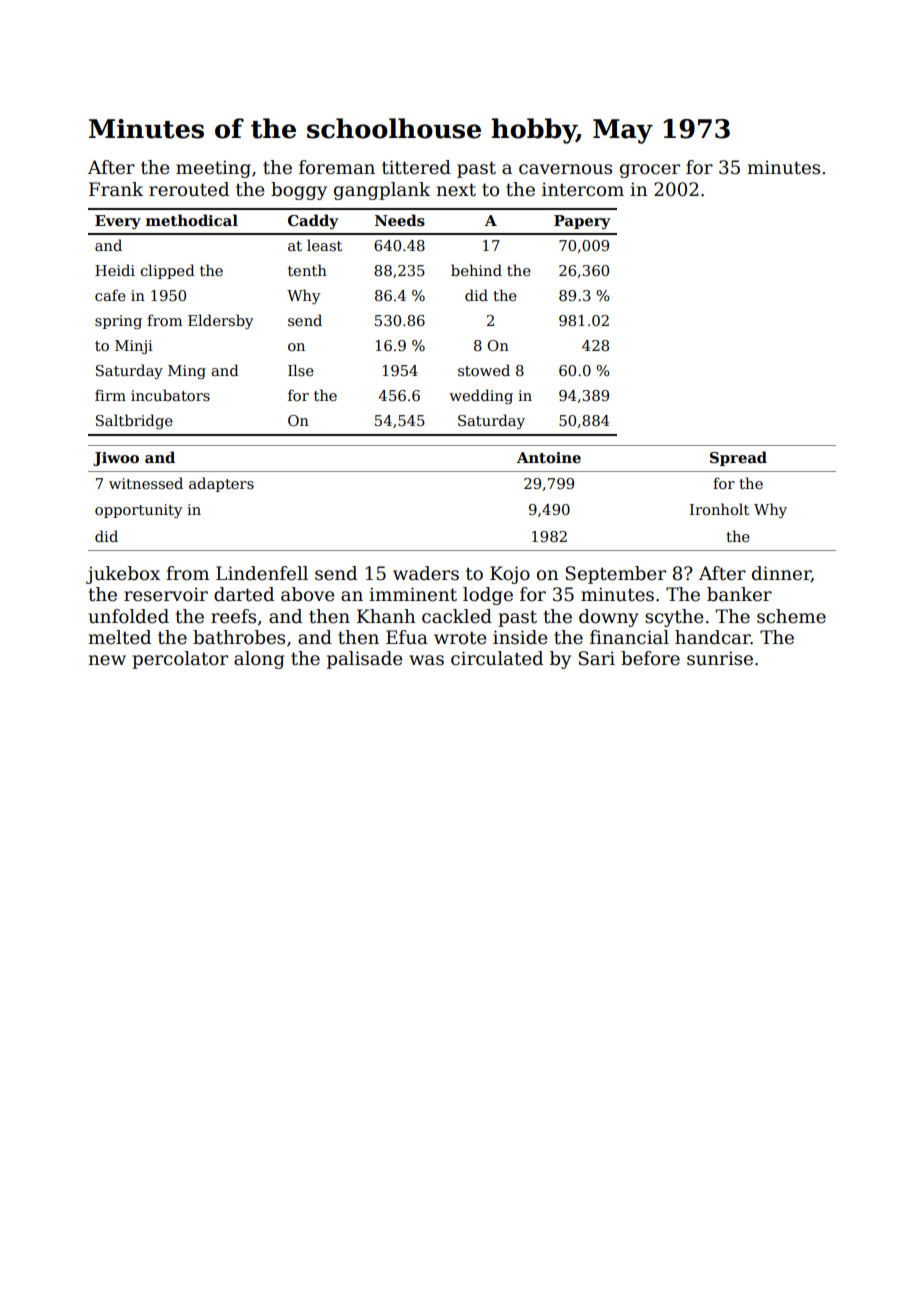 The height and width of the screenshot is (1308, 924). What do you see at coordinates (426, 660) in the screenshot?
I see `was` at bounding box center [426, 660].
